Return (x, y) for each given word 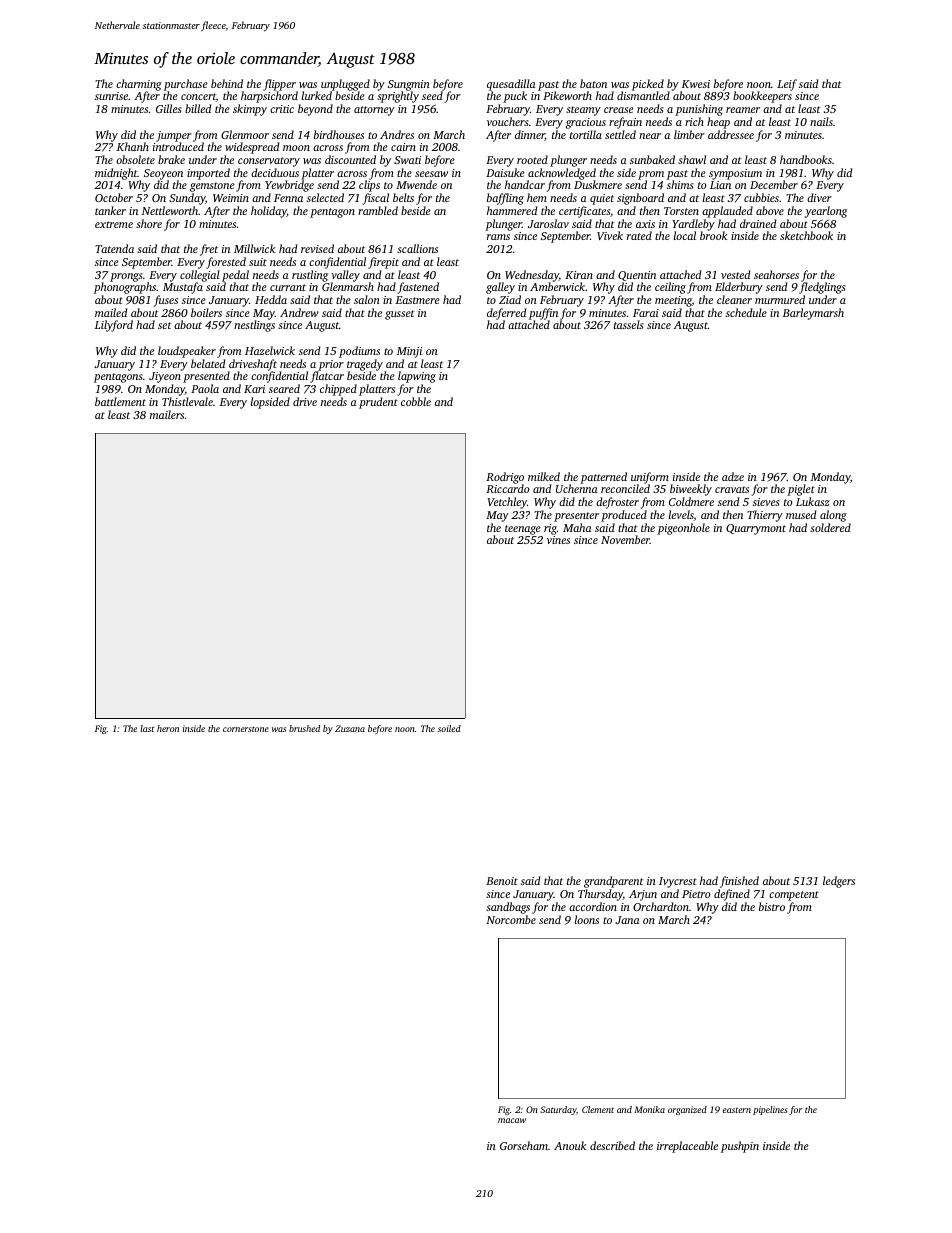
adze (733, 476)
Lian (720, 185)
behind (227, 83)
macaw (512, 1120)
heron (168, 728)
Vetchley (507, 503)
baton (593, 83)
